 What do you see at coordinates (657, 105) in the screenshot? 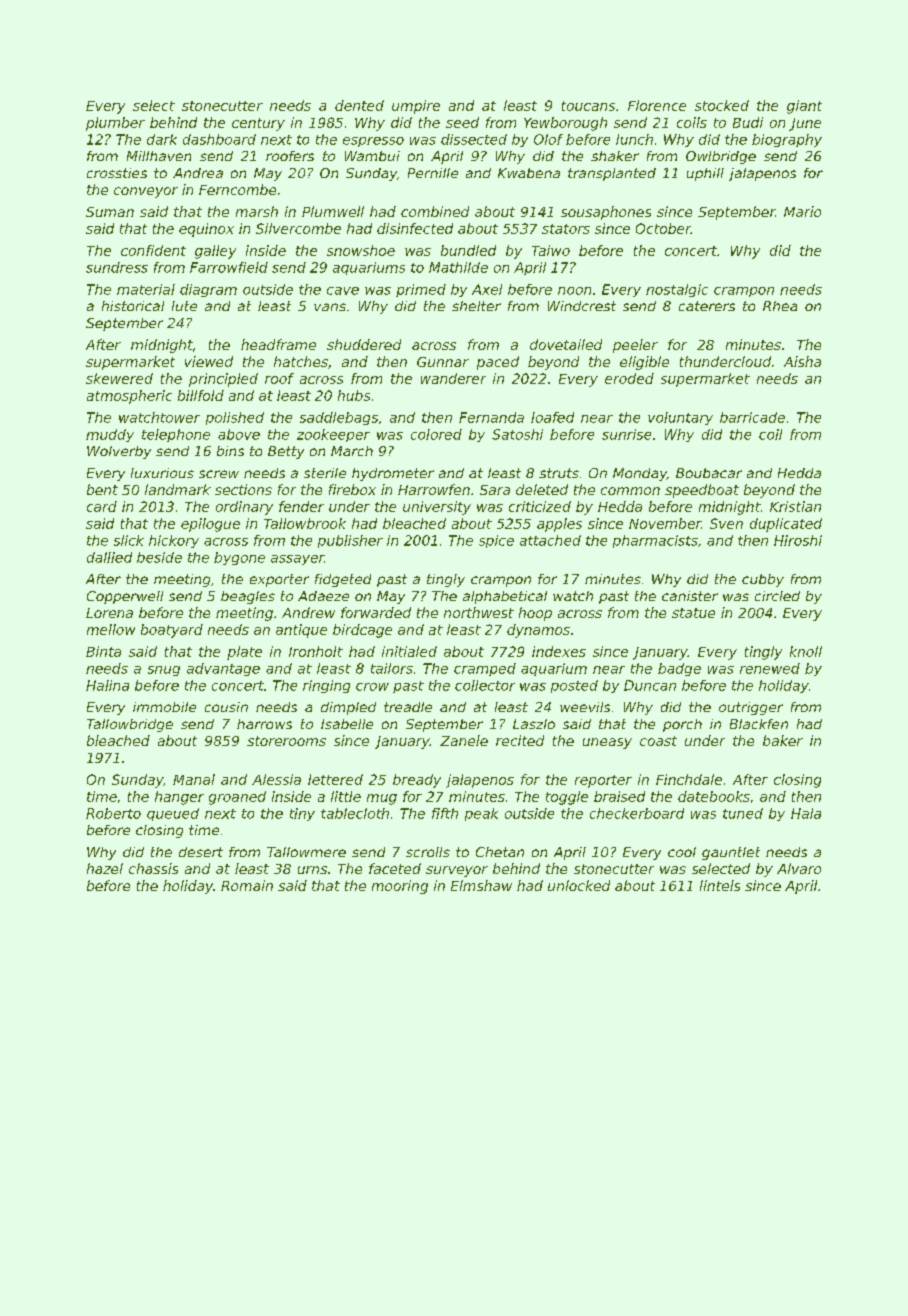
I see `Florence` at bounding box center [657, 105].
